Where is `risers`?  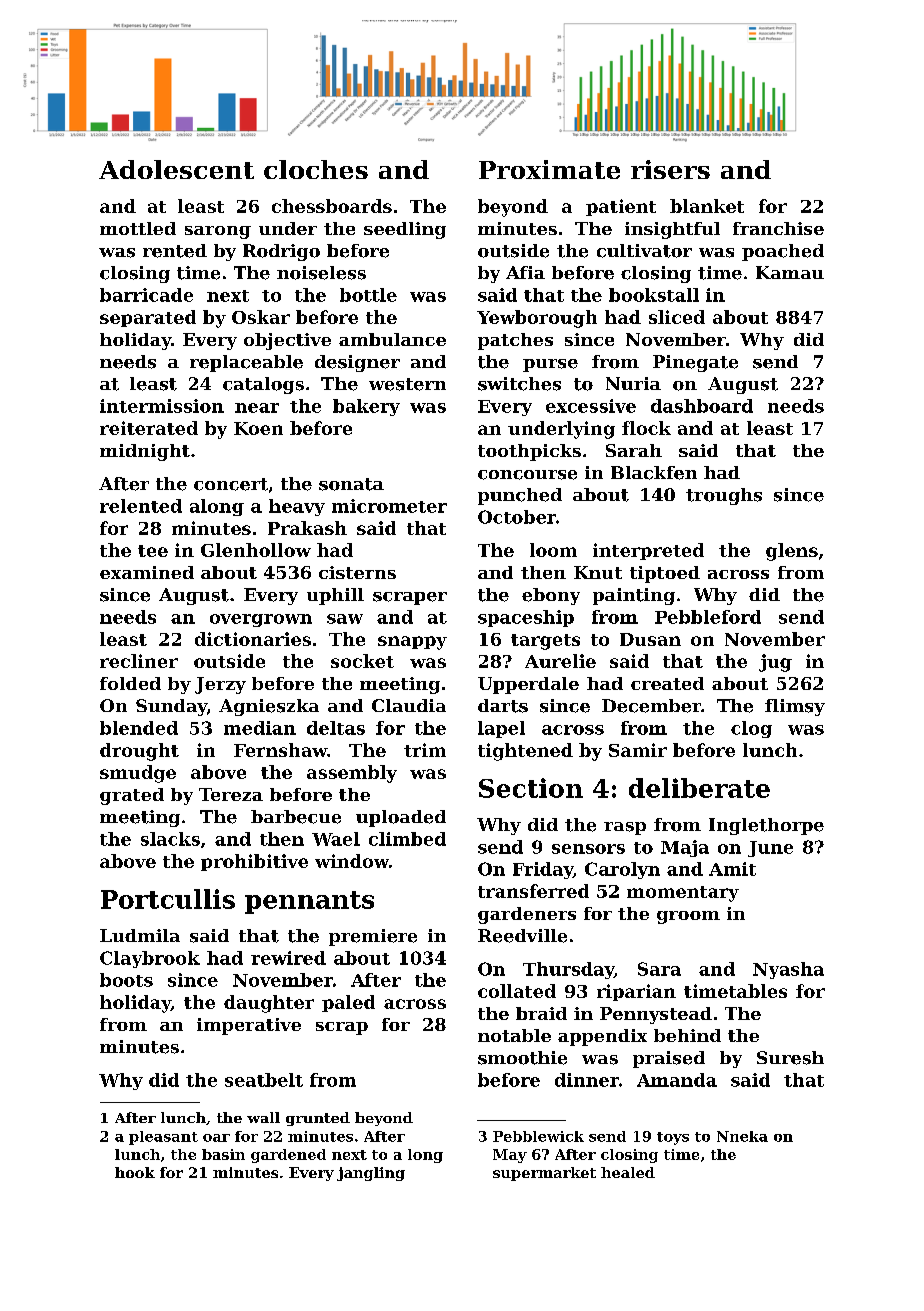
risers is located at coordinates (670, 169).
